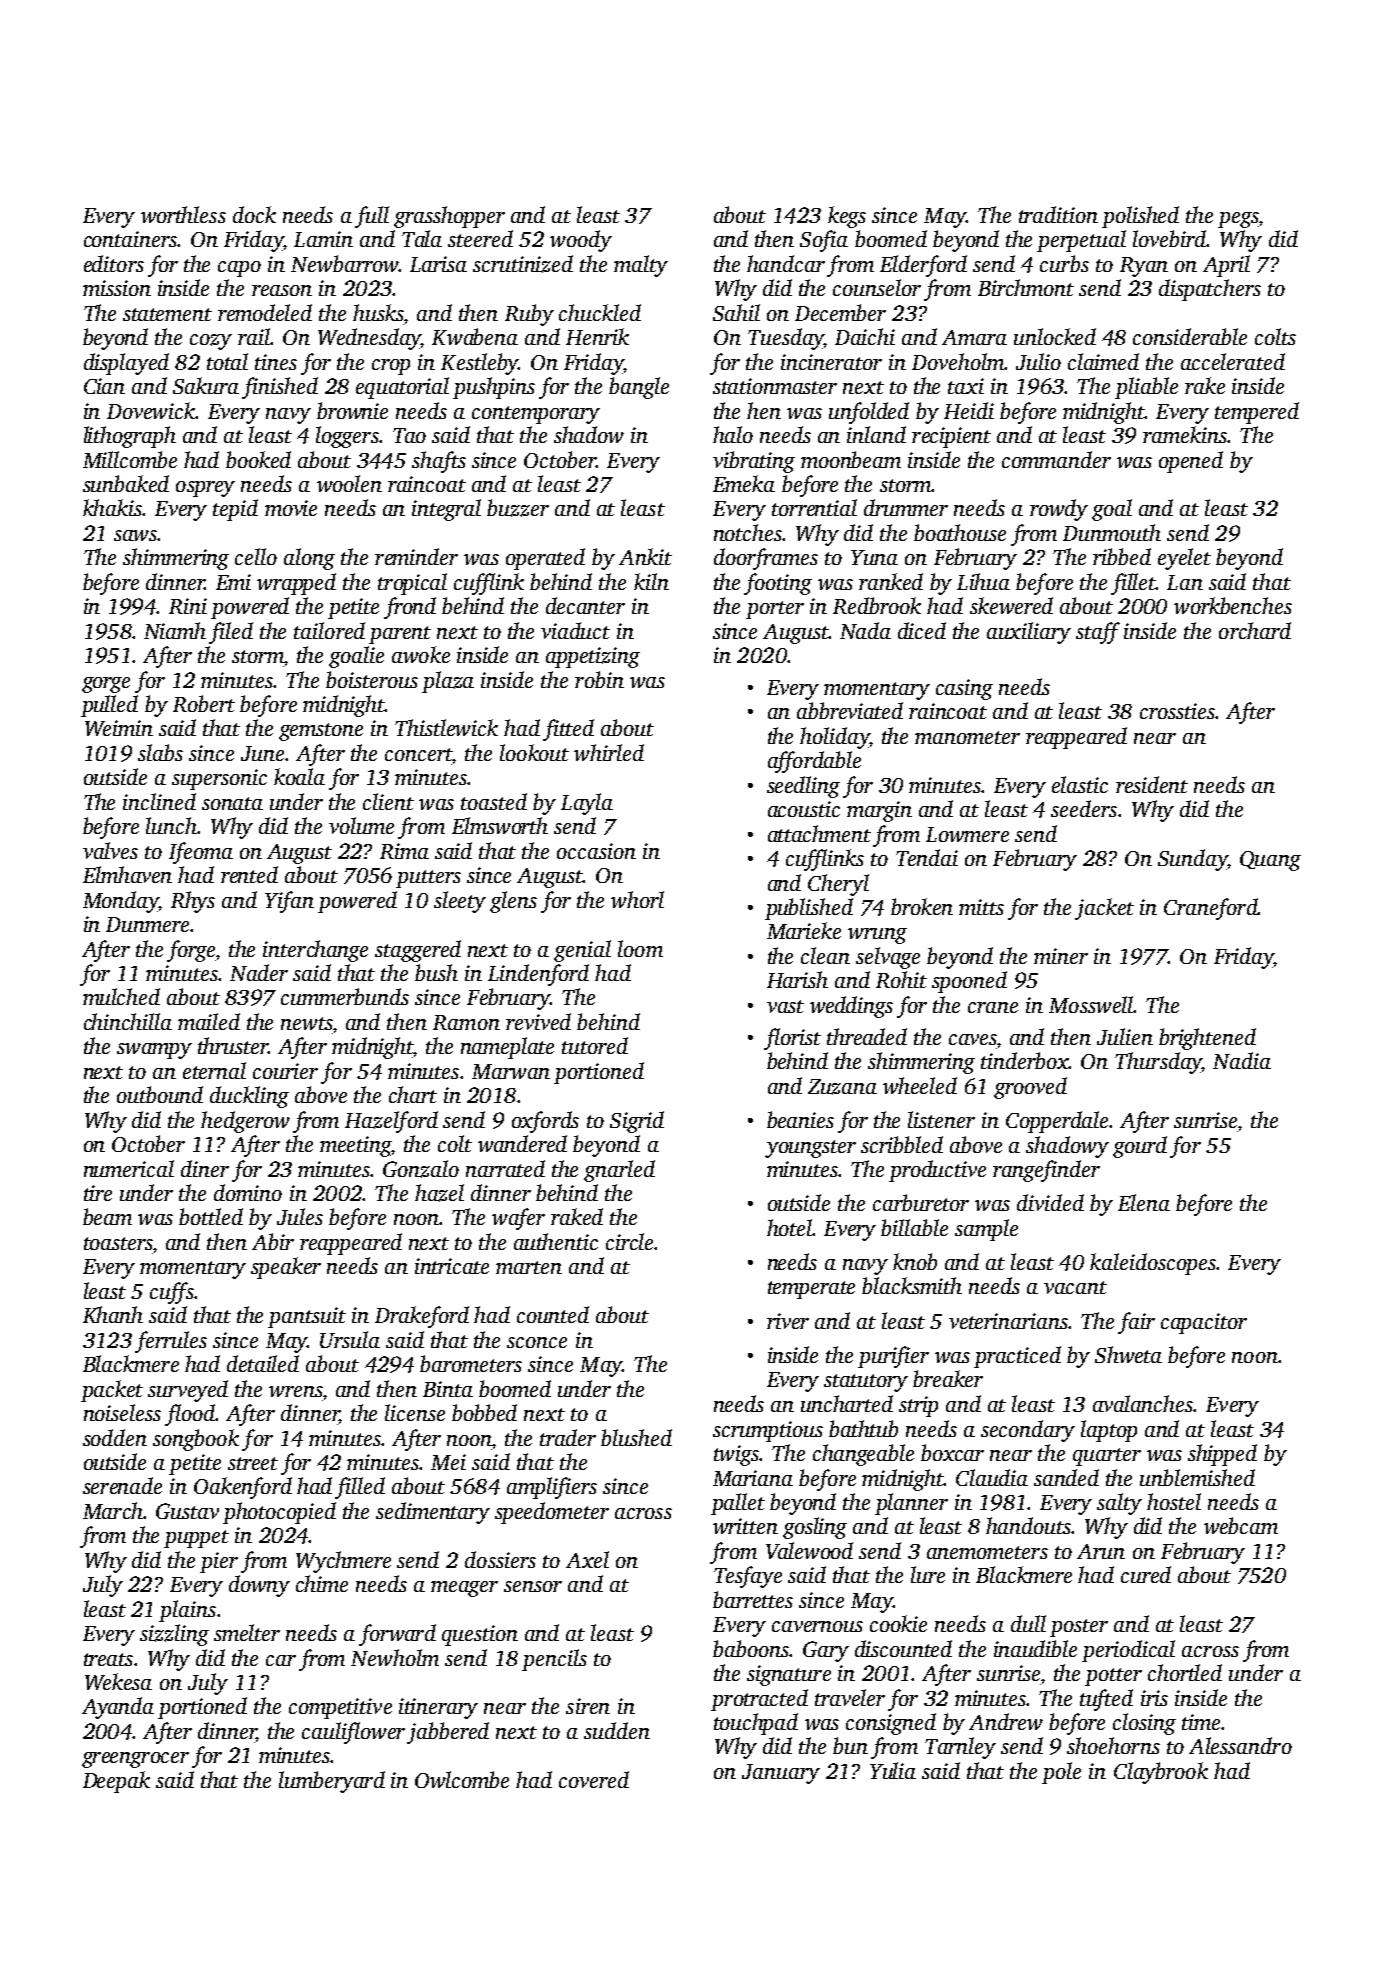 The height and width of the screenshot is (1969, 1386). What do you see at coordinates (1058, 214) in the screenshot?
I see `tradition` at bounding box center [1058, 214].
